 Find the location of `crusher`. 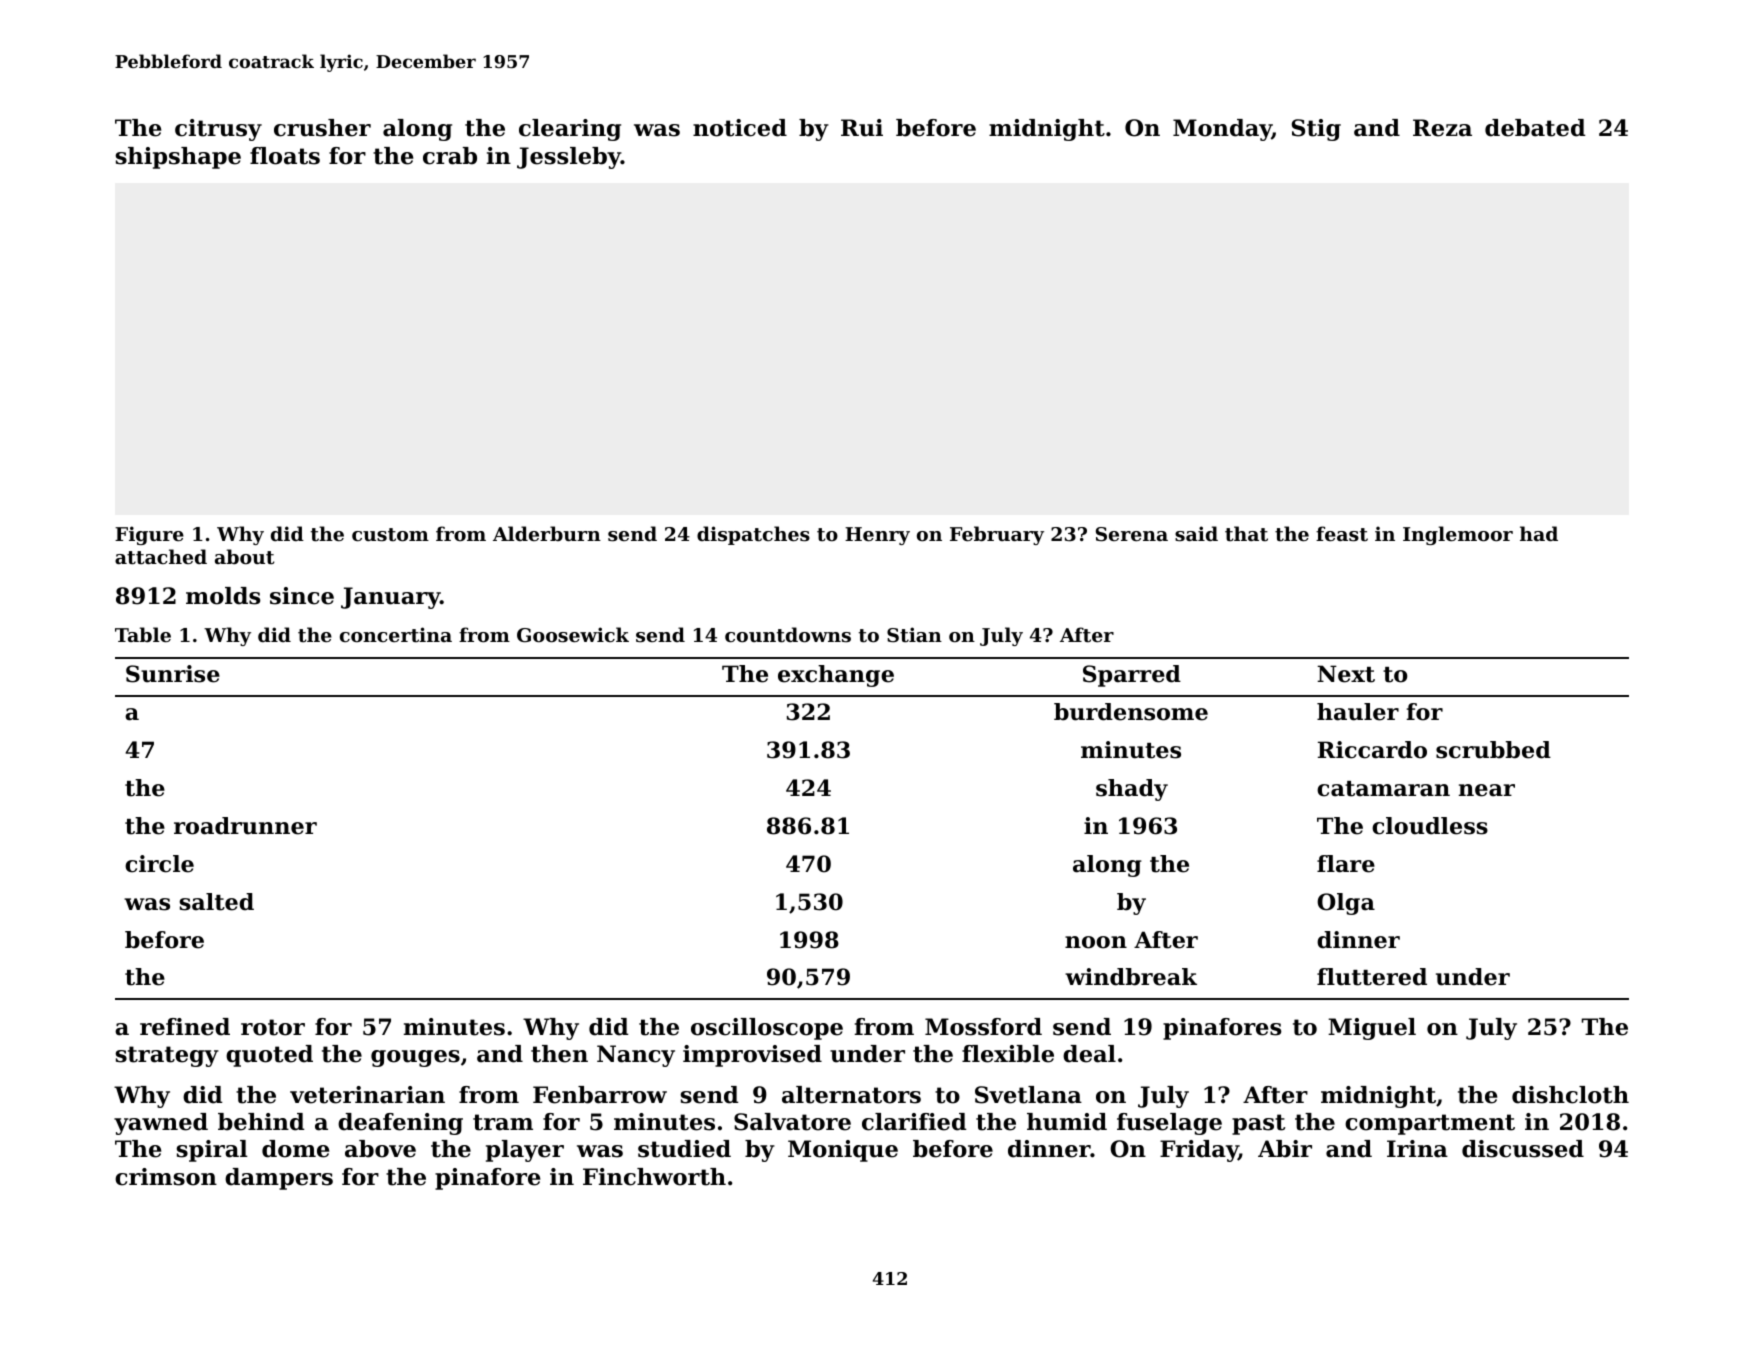

crusher is located at coordinates (322, 128).
